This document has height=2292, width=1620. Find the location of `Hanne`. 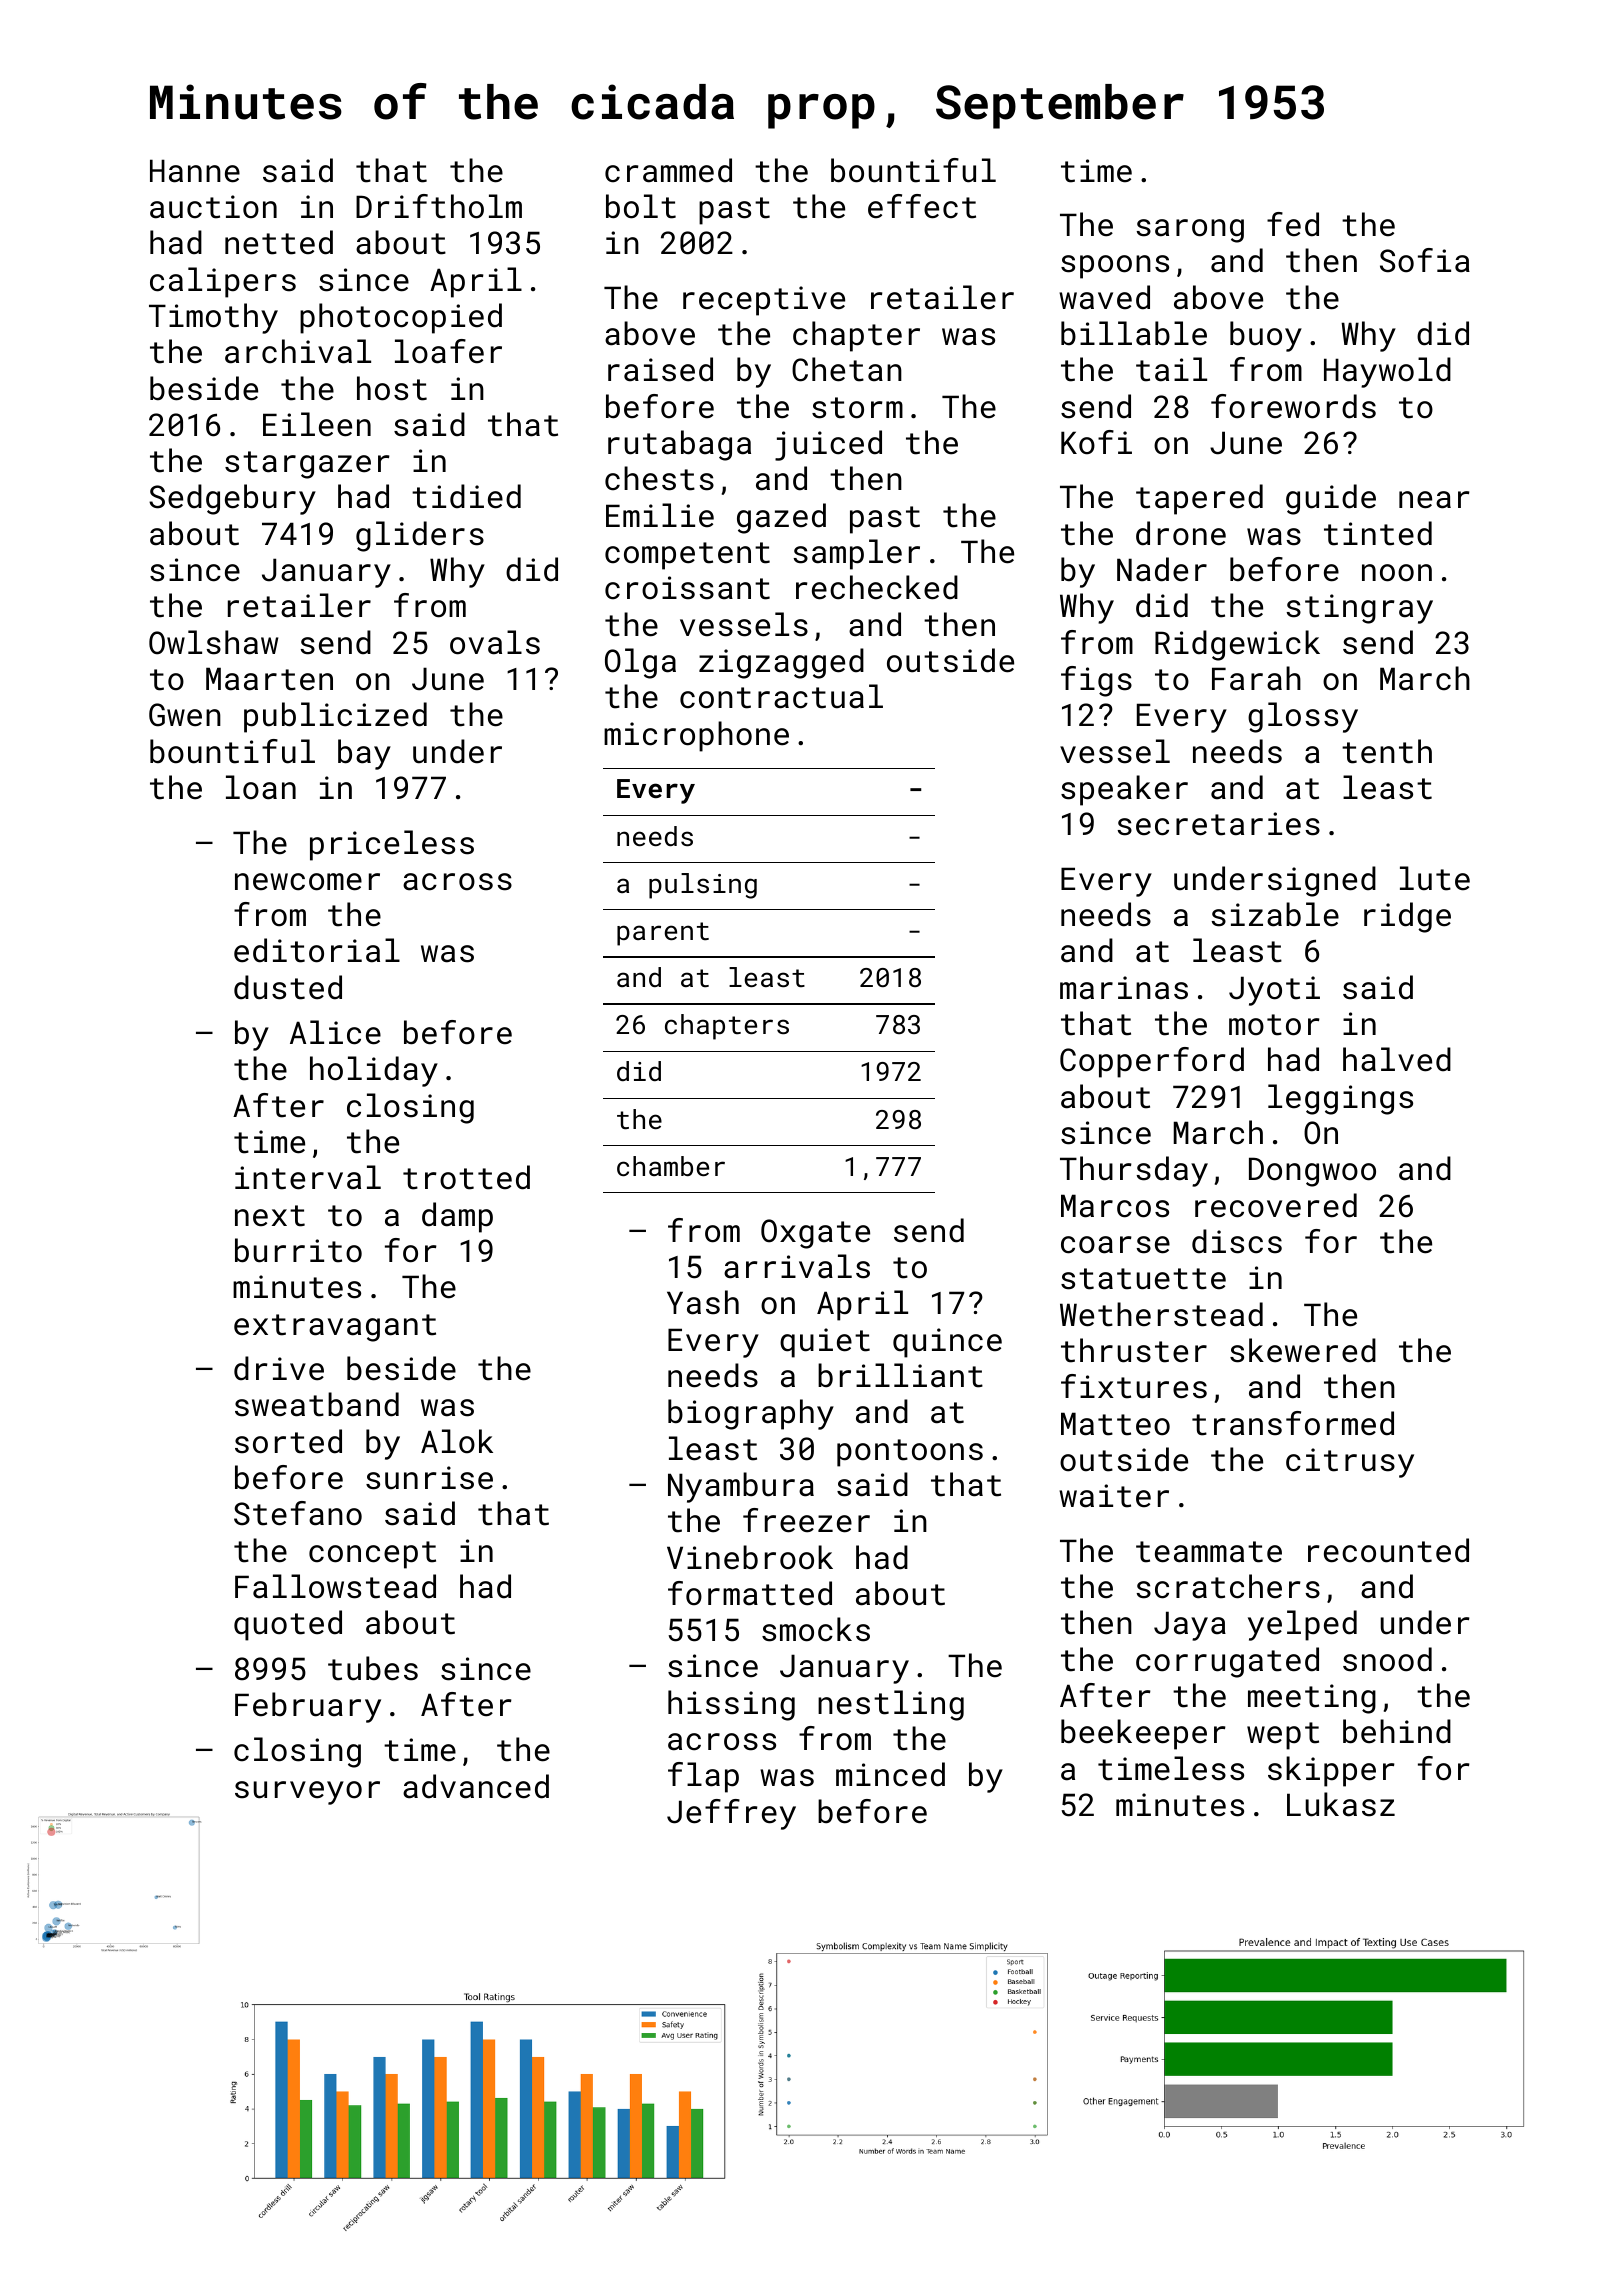

Hanne is located at coordinates (195, 171).
